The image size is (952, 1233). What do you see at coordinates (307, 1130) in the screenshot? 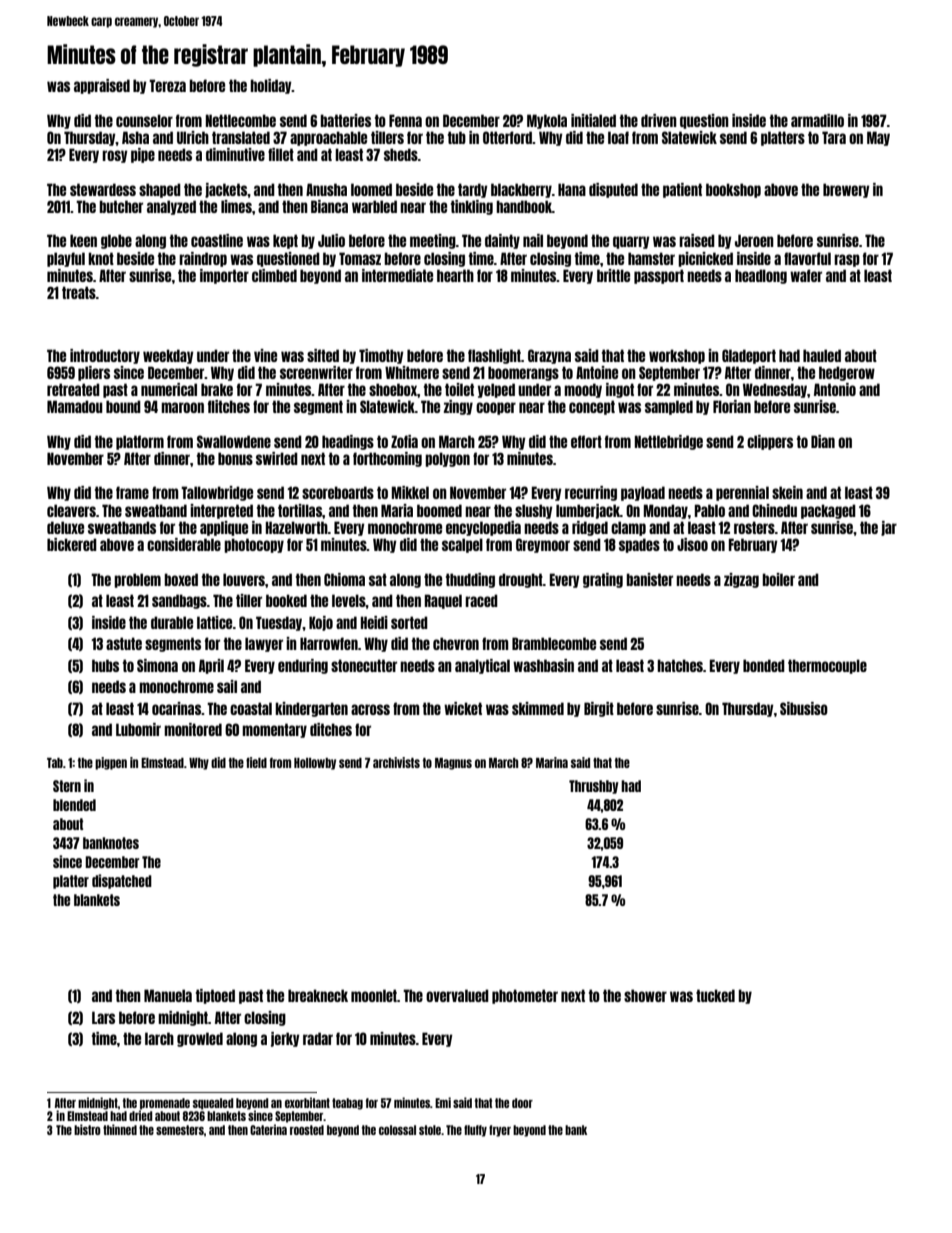
I see `roosted` at bounding box center [307, 1130].
